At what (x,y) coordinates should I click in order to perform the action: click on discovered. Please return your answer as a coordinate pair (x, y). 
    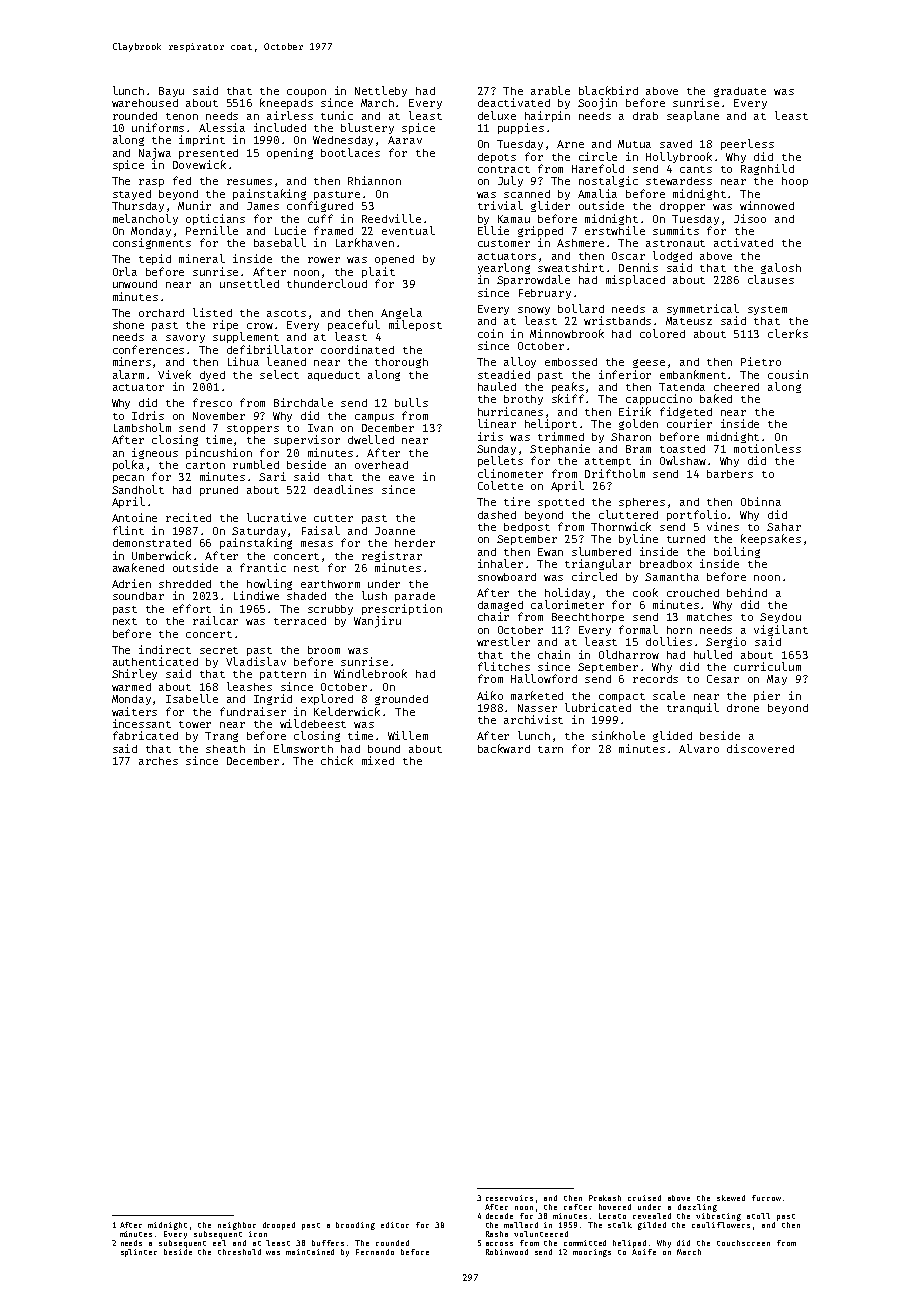
    Looking at the image, I should click on (760, 748).
